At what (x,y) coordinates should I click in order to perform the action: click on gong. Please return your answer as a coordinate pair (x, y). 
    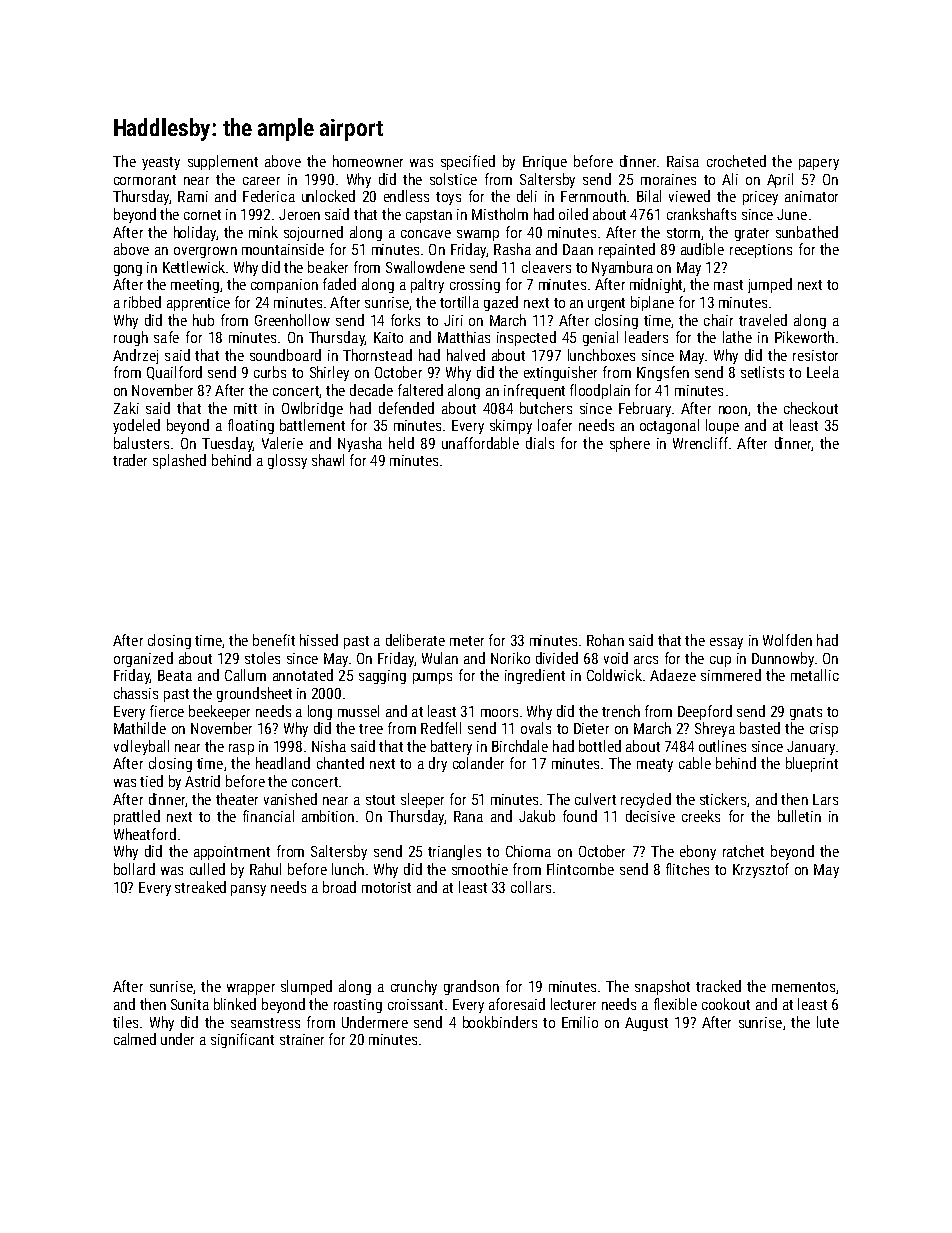
    Looking at the image, I should click on (128, 270).
